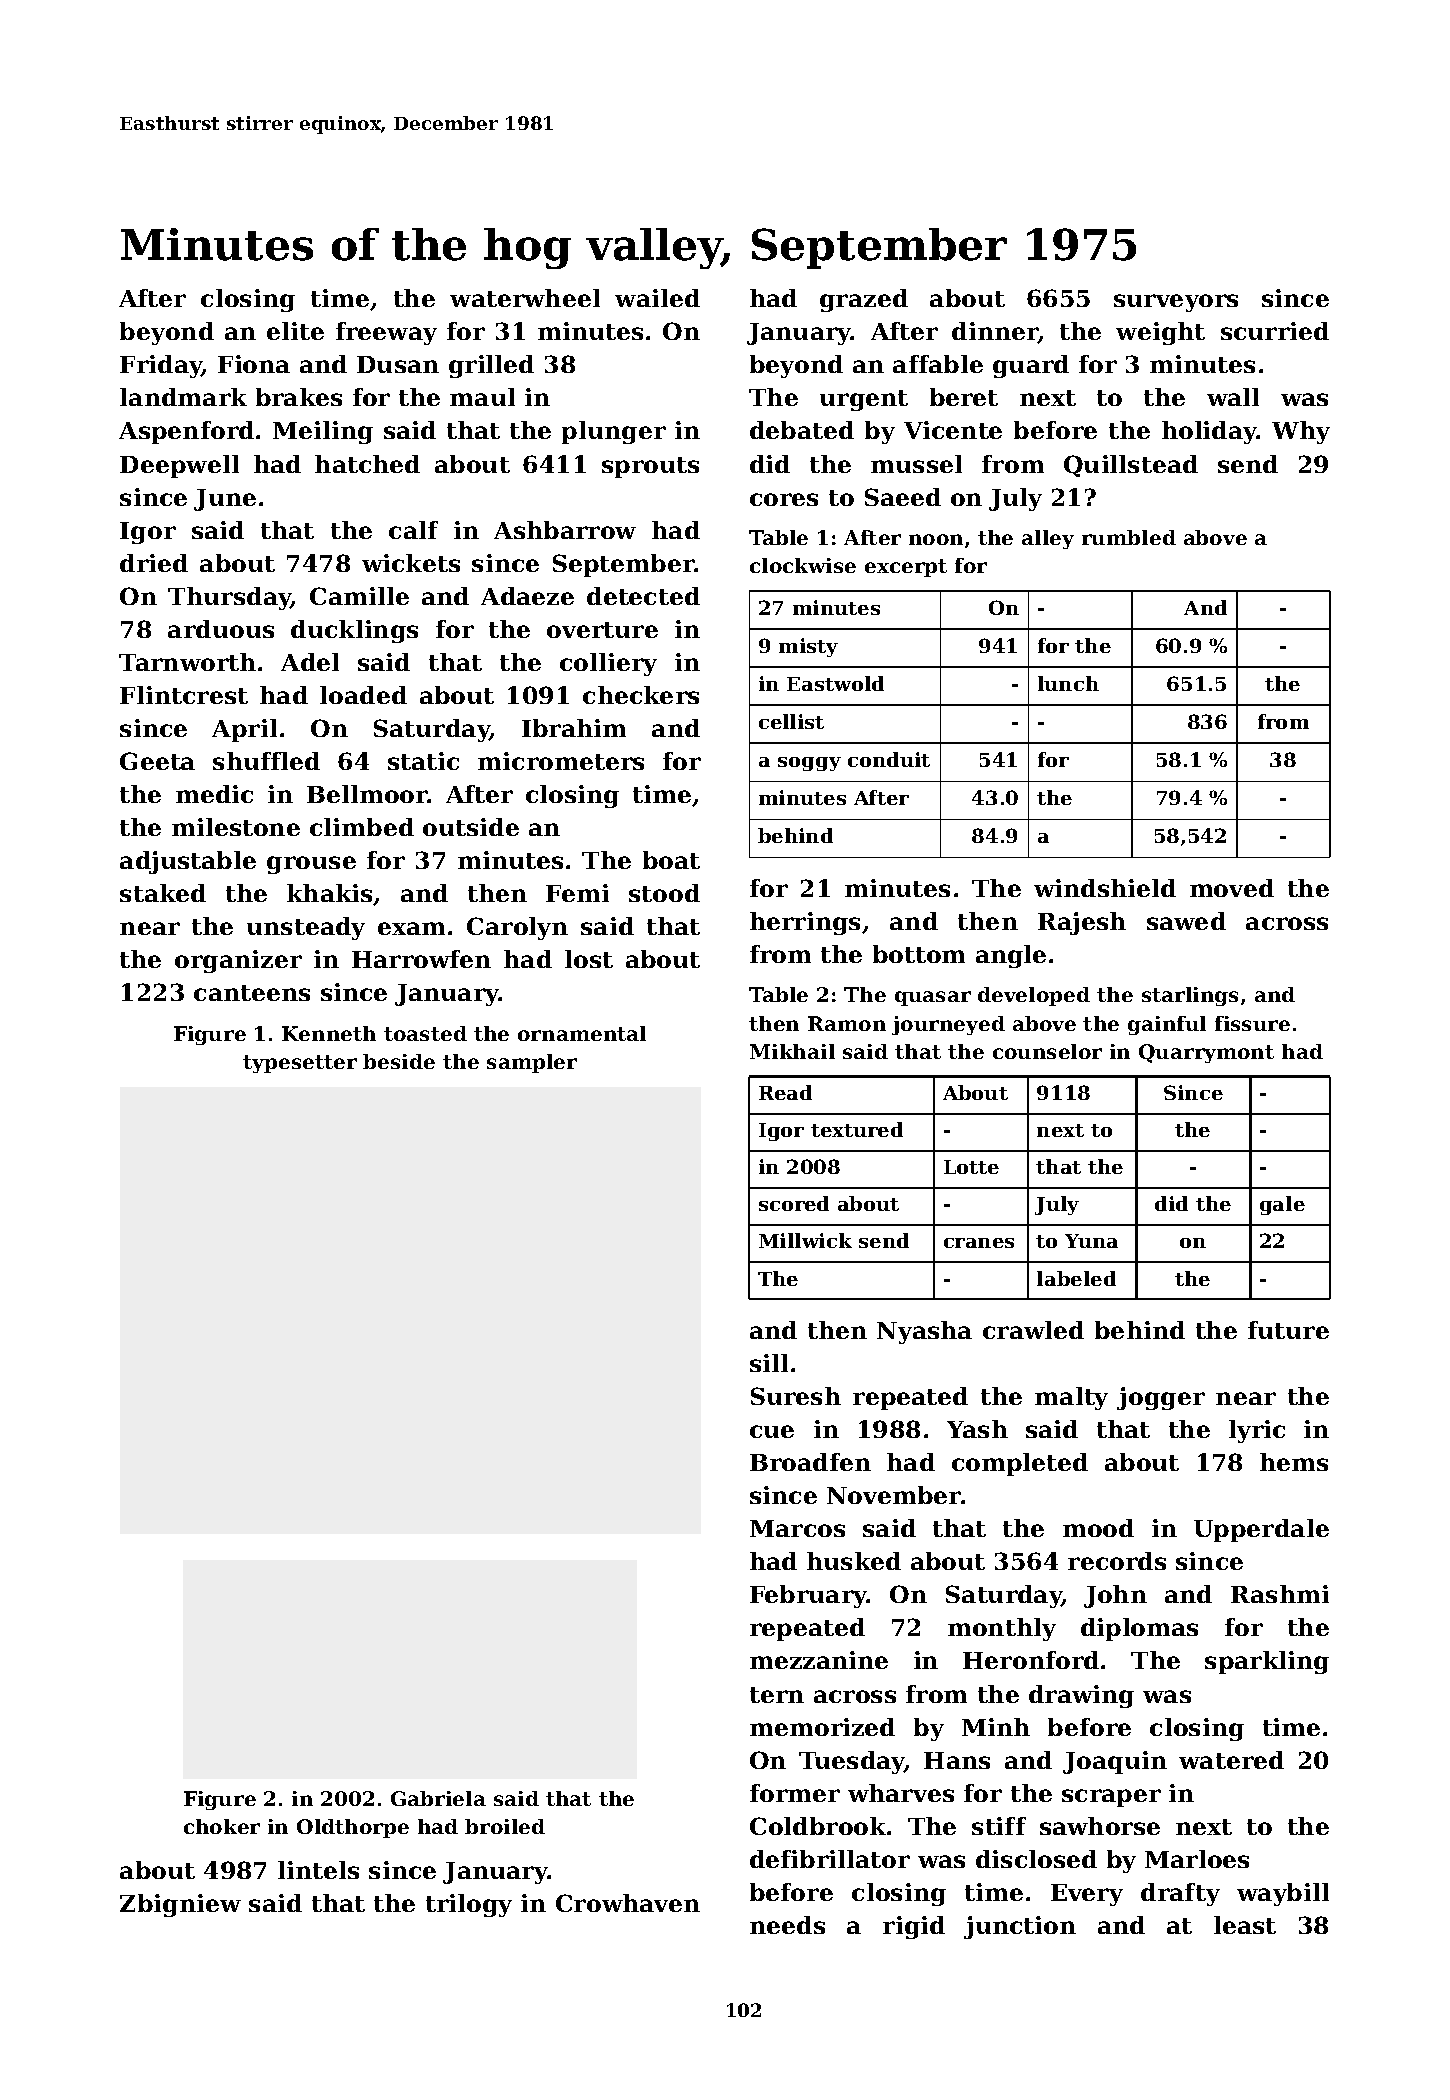 The width and height of the screenshot is (1450, 2100). I want to click on sawed, so click(1186, 921).
